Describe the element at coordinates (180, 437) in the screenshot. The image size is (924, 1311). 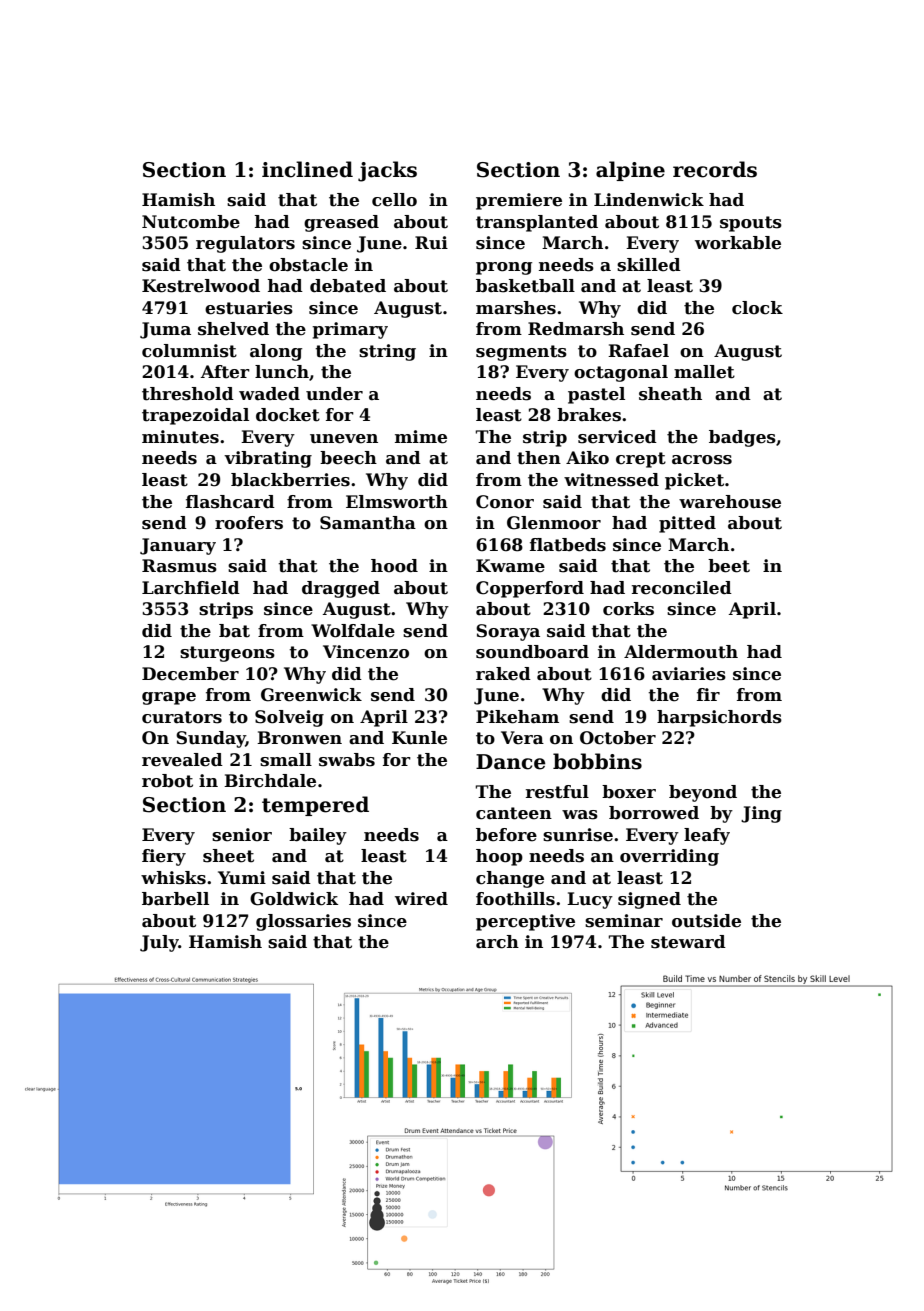
I see `minutes` at that location.
